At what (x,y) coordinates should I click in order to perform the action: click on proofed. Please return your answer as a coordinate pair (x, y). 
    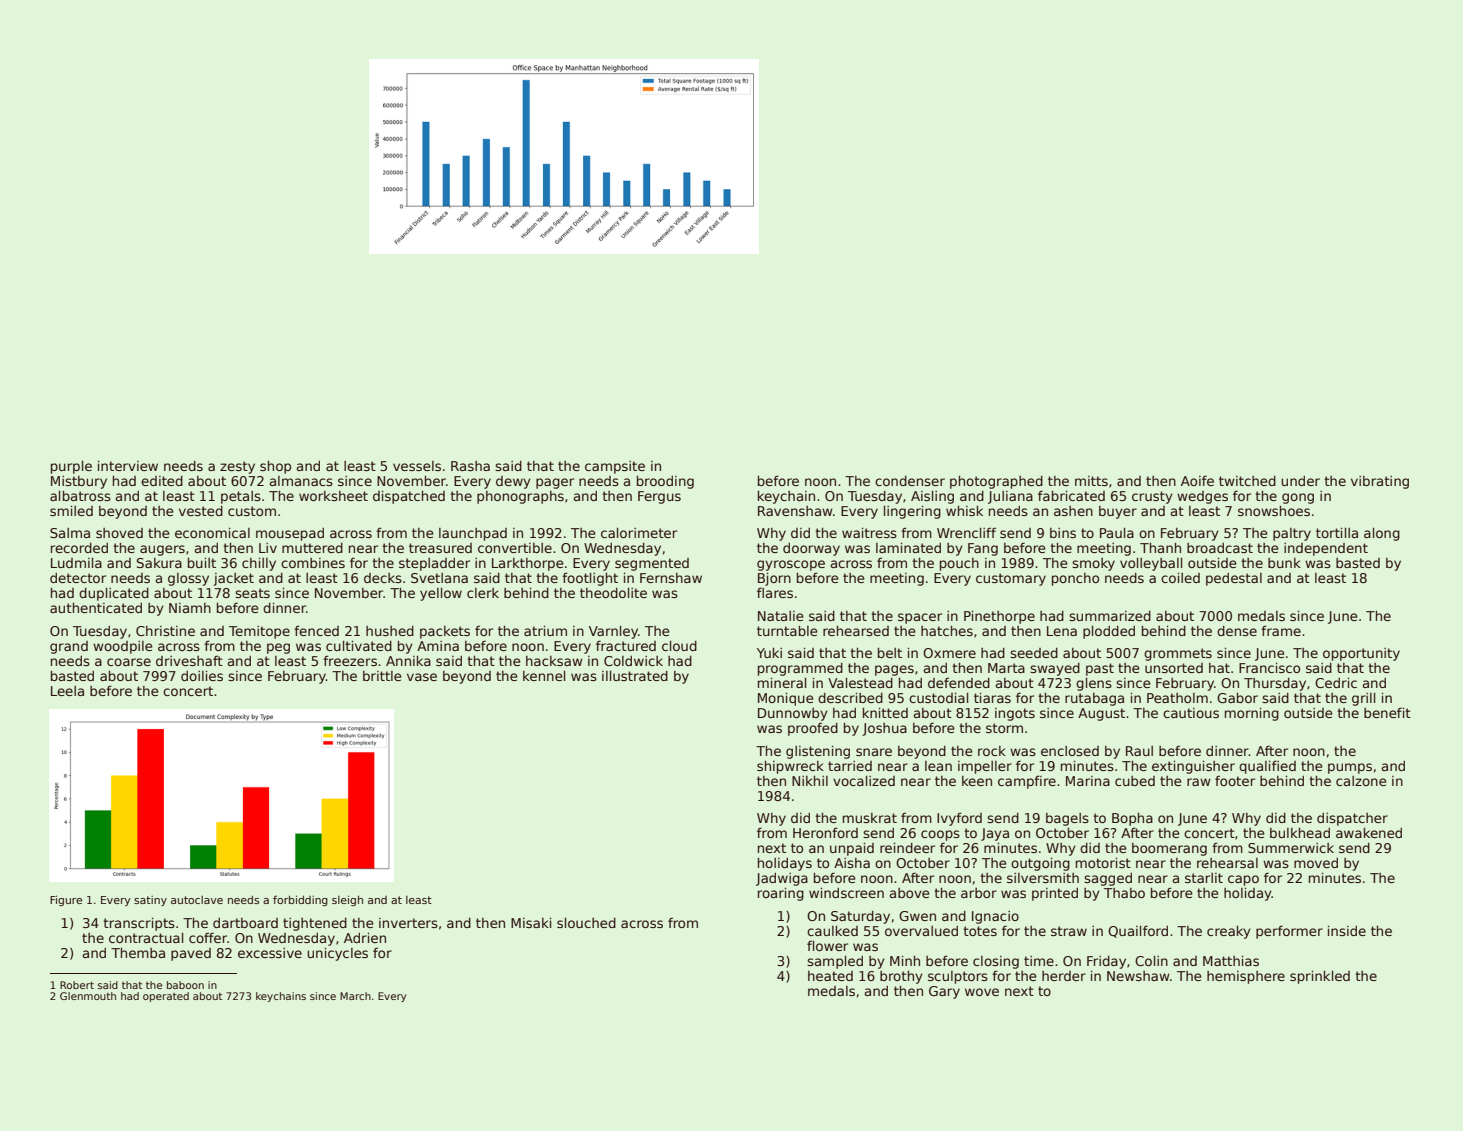
    Looking at the image, I should click on (813, 729).
